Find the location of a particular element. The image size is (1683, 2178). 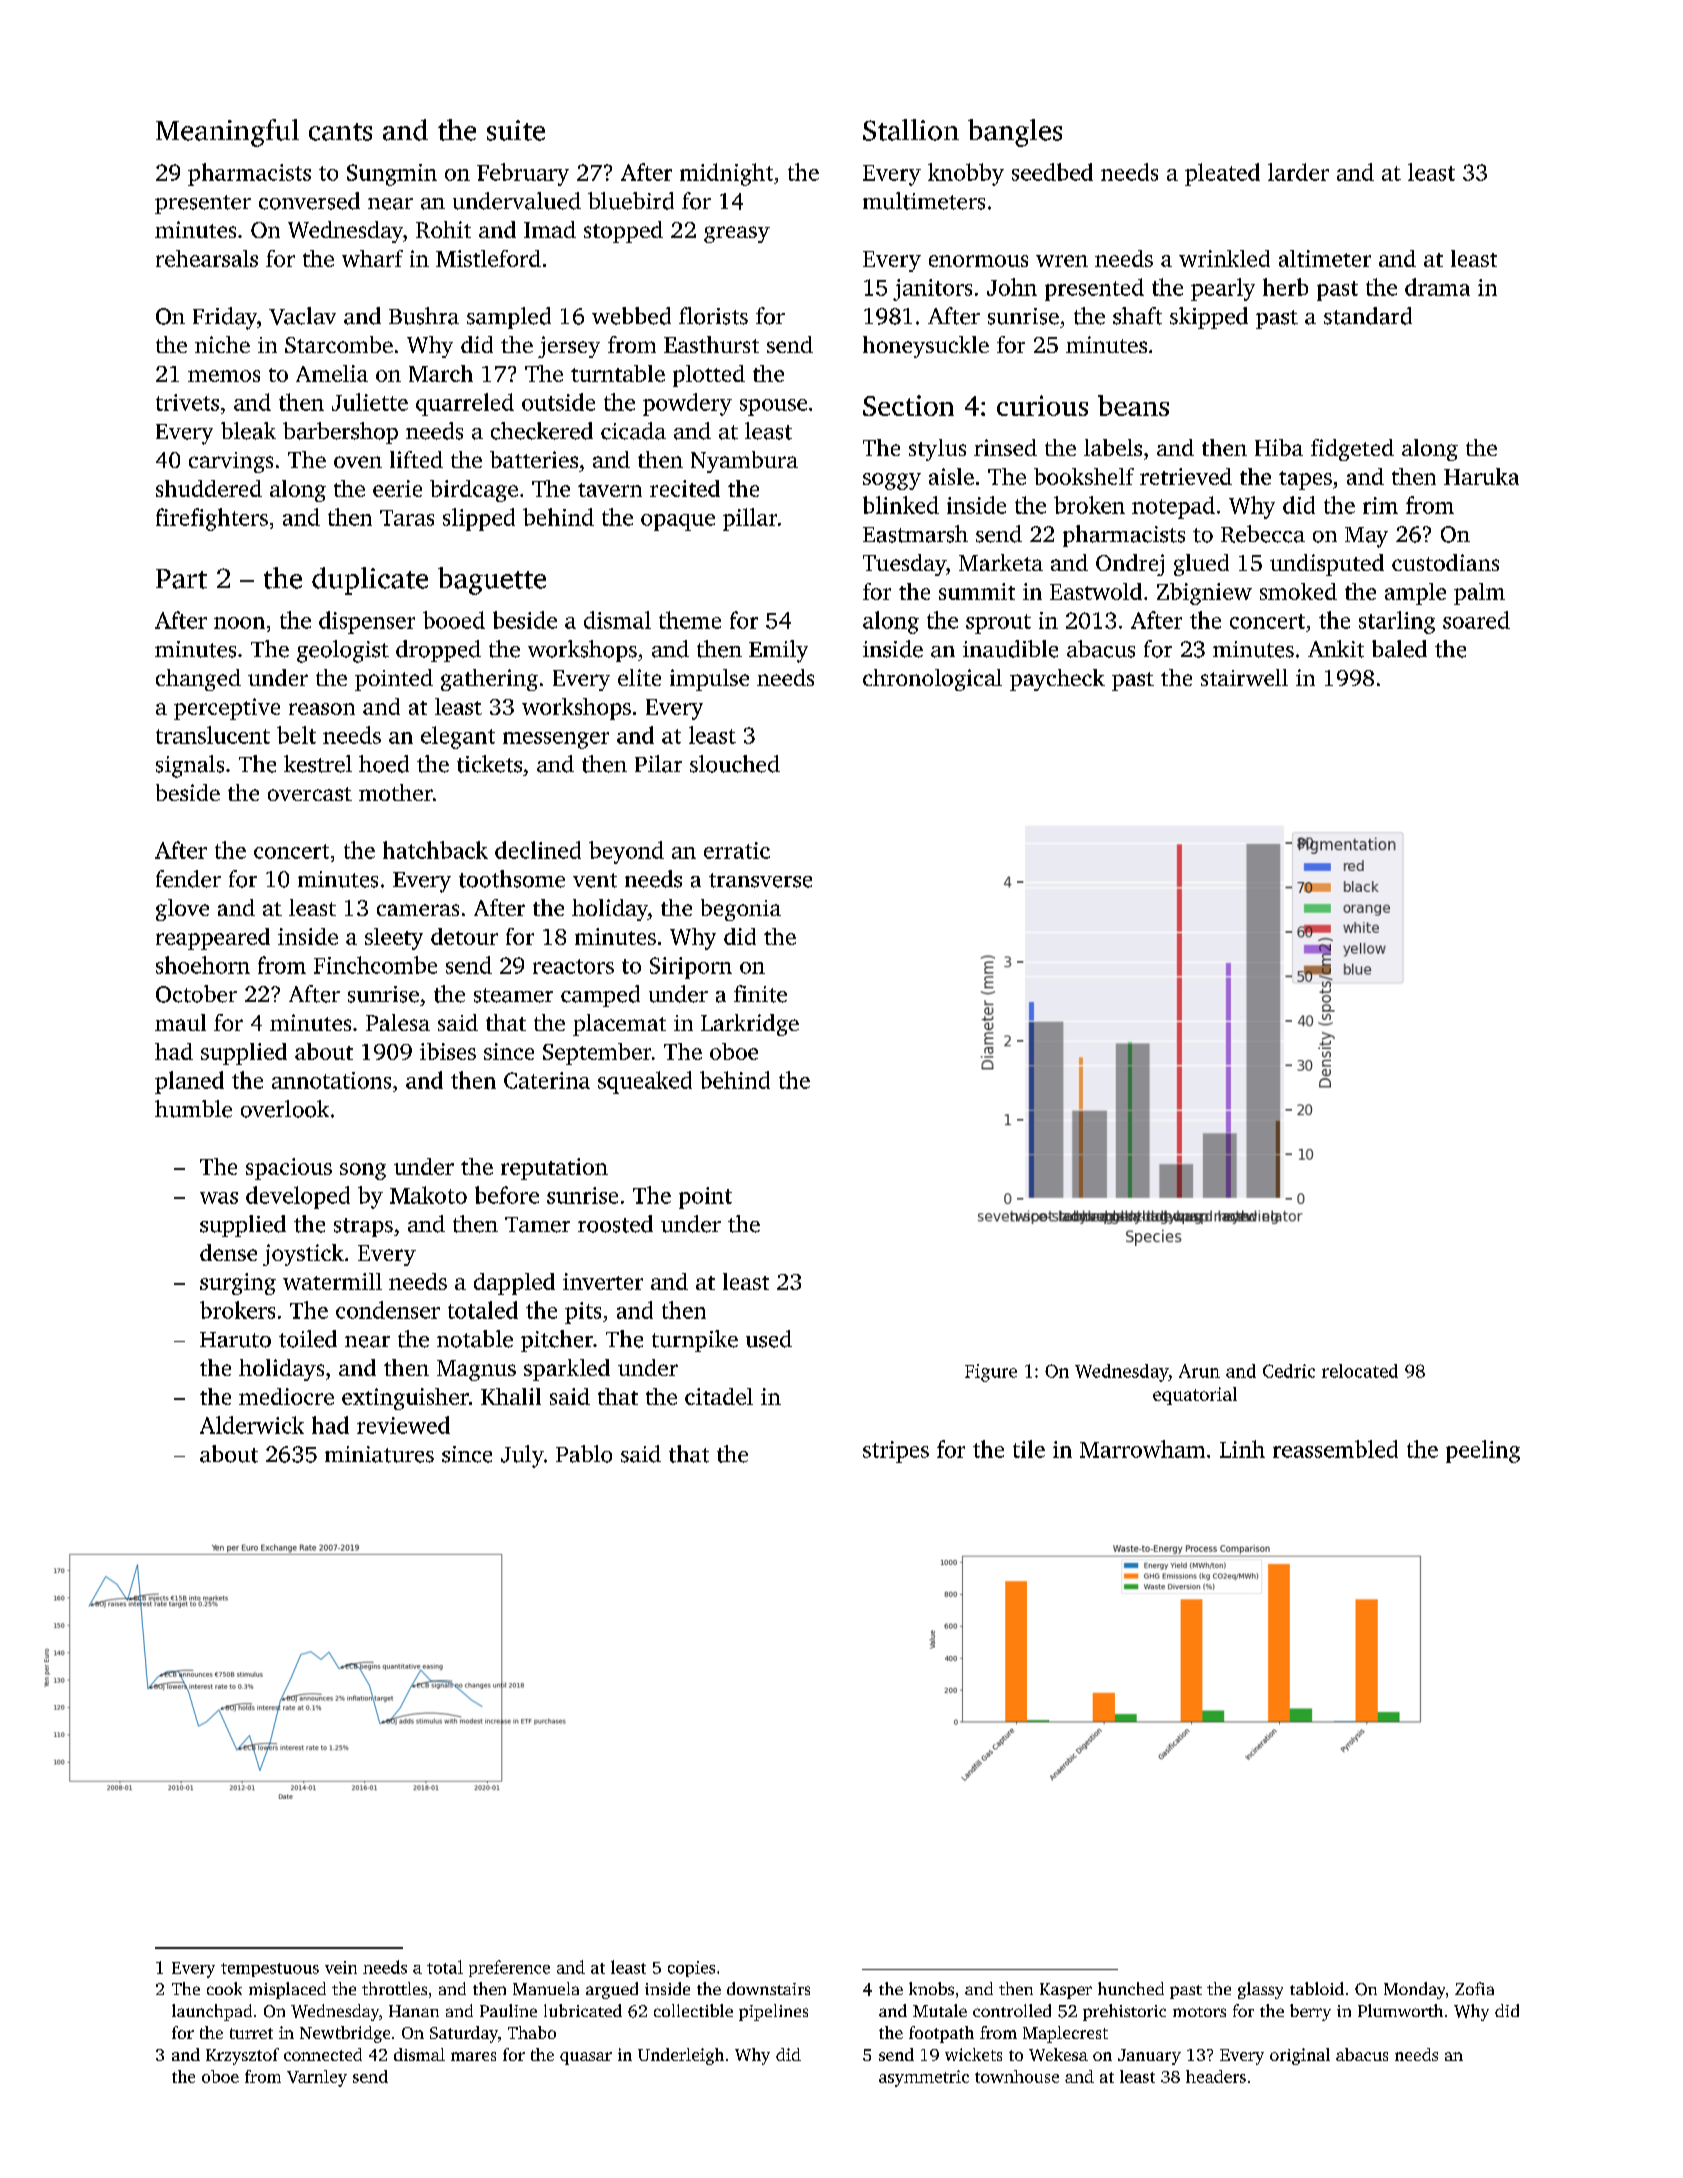

relocated is located at coordinates (1360, 1371).
